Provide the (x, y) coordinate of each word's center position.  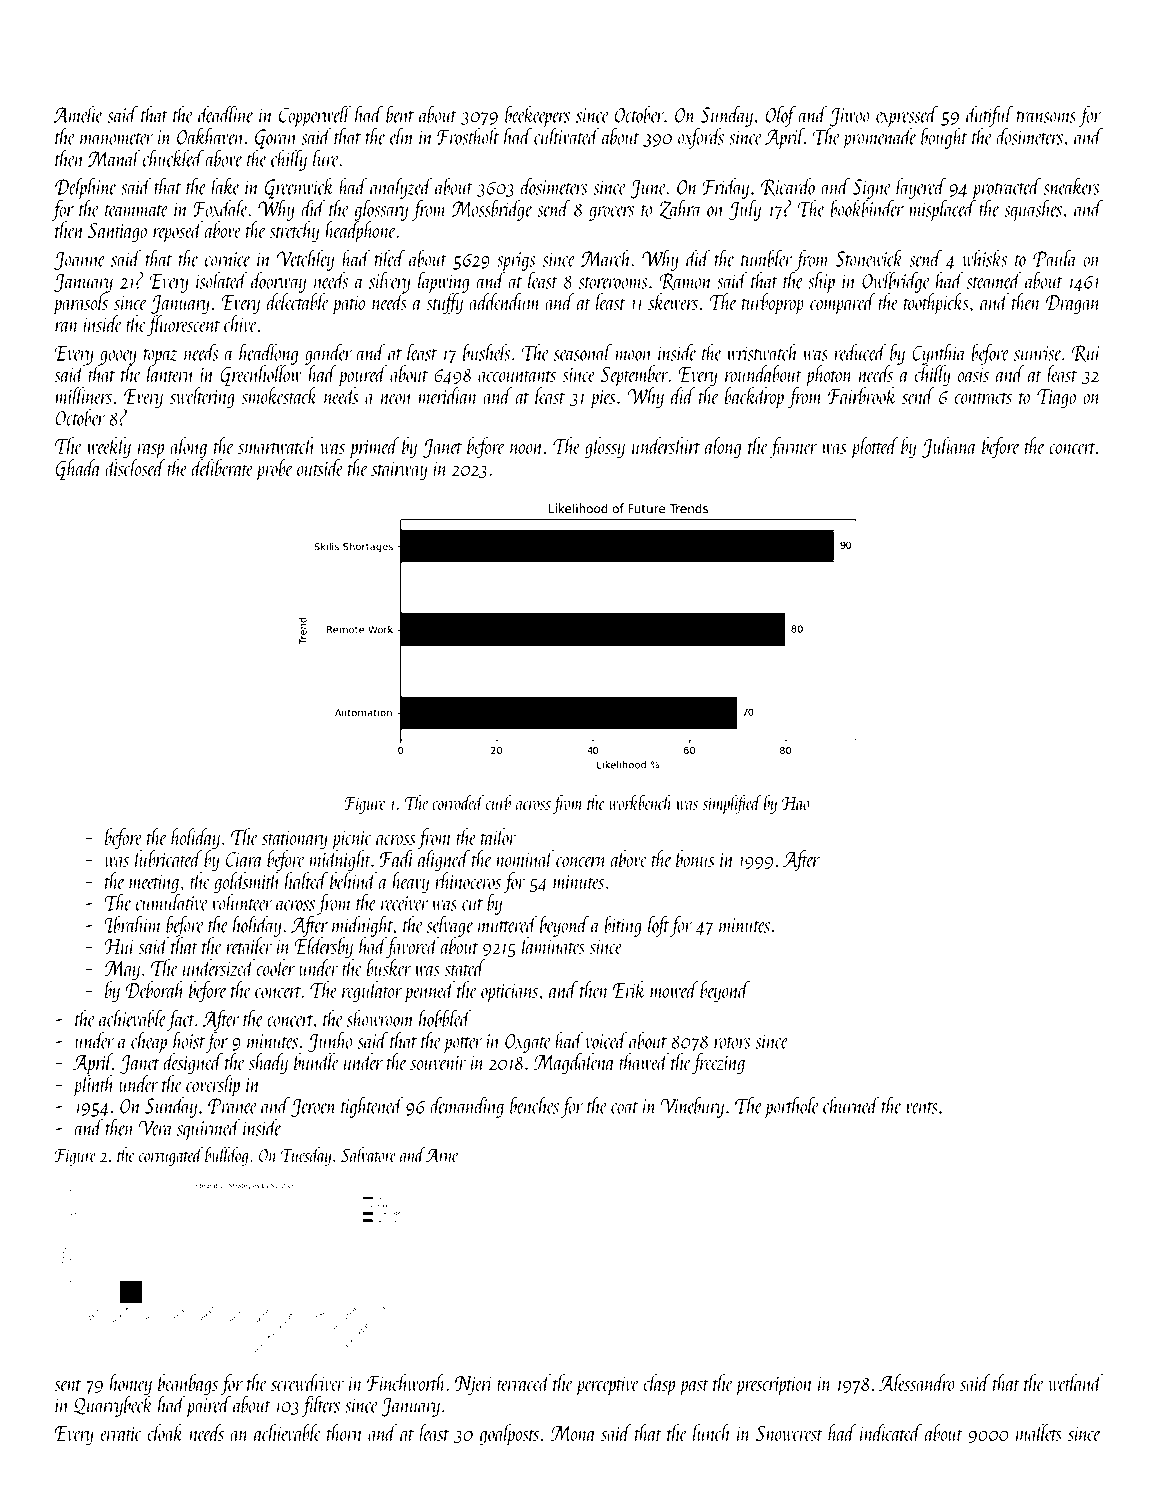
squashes (1033, 210)
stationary (295, 840)
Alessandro (917, 1382)
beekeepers (537, 116)
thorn (345, 1432)
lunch (712, 1432)
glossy (605, 448)
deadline (226, 114)
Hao (796, 803)
